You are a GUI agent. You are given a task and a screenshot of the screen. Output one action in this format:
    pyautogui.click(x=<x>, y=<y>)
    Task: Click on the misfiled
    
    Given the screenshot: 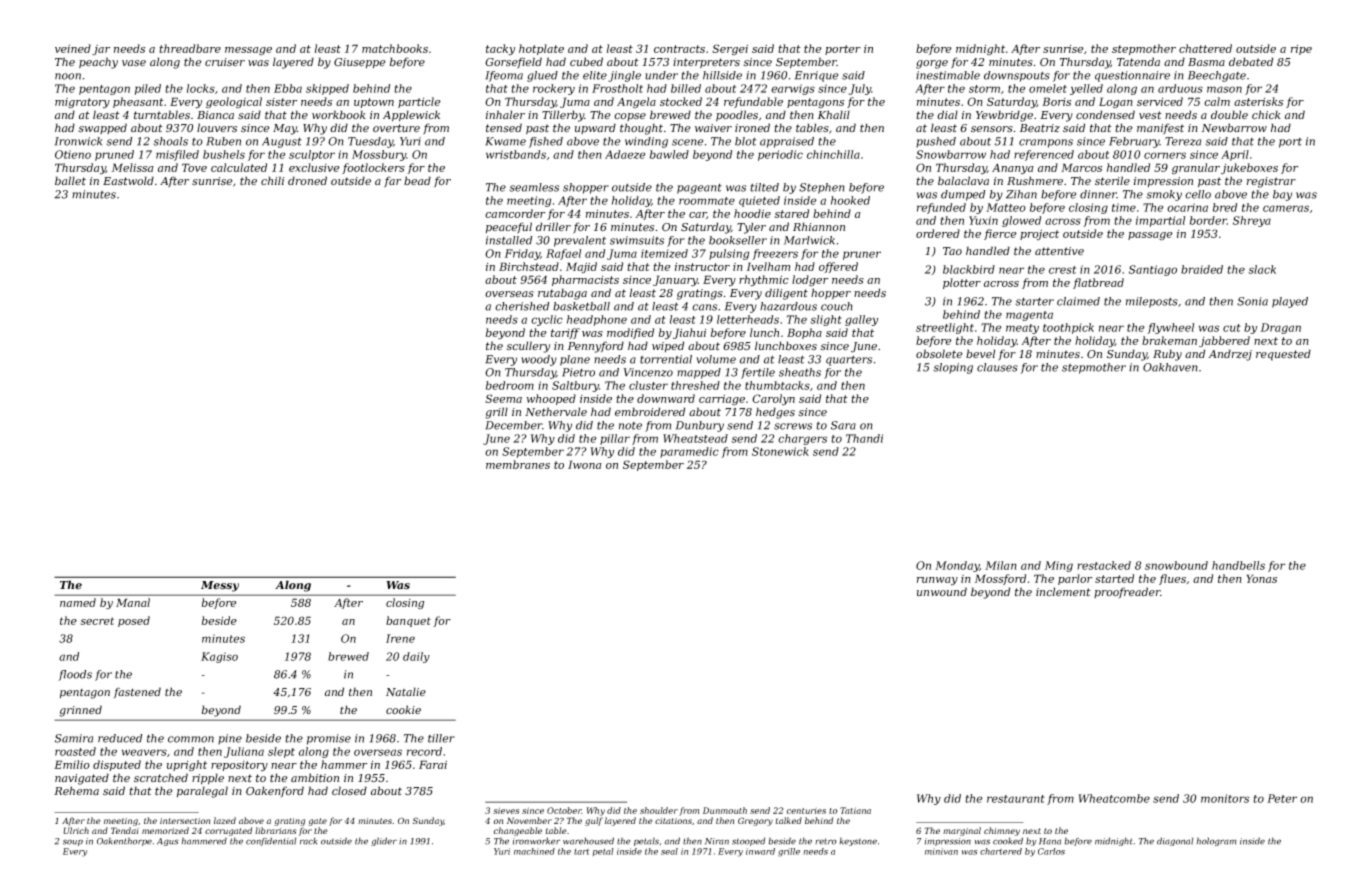 What is the action you would take?
    pyautogui.click(x=177, y=155)
